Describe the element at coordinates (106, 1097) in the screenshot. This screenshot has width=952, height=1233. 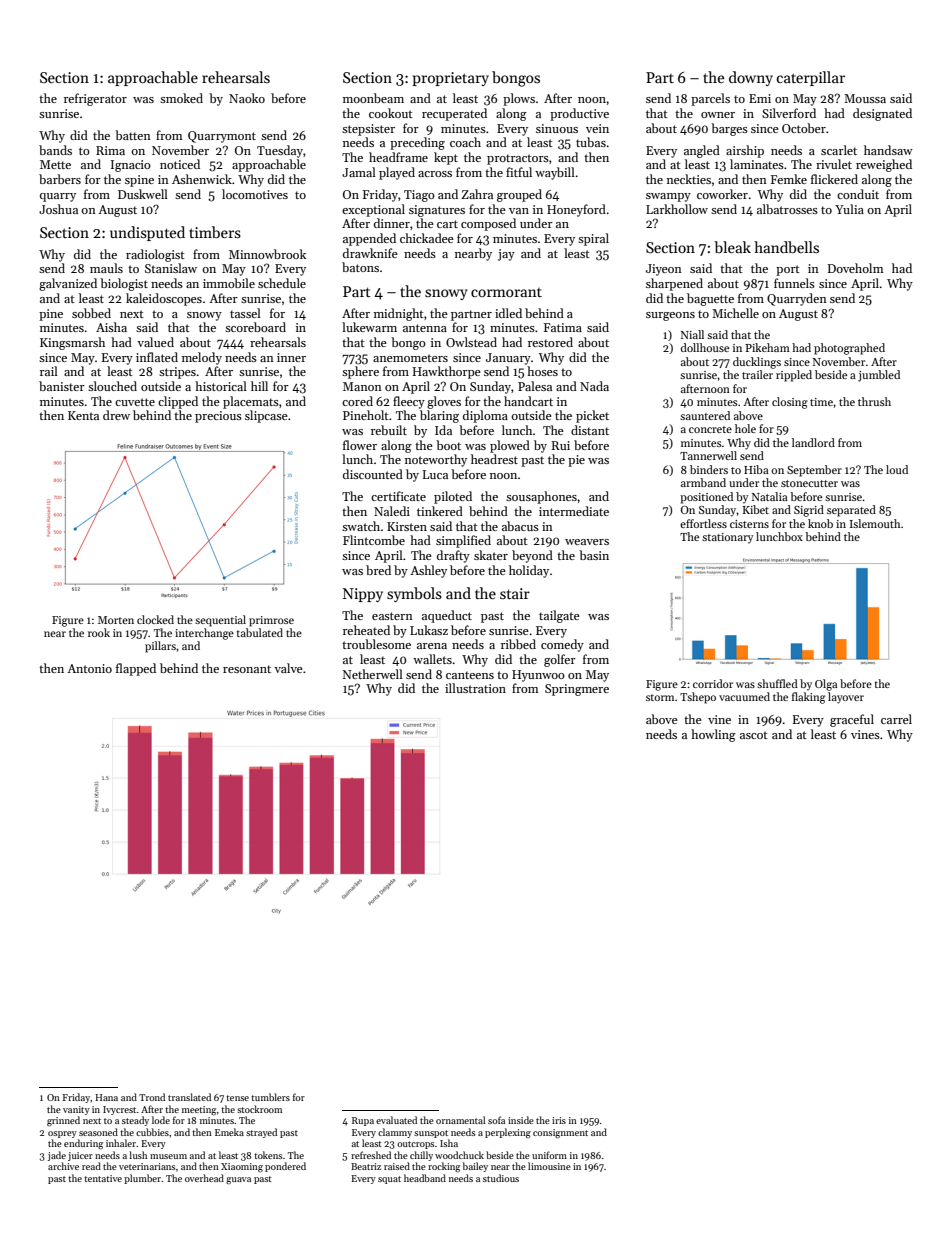
I see `Hana` at that location.
